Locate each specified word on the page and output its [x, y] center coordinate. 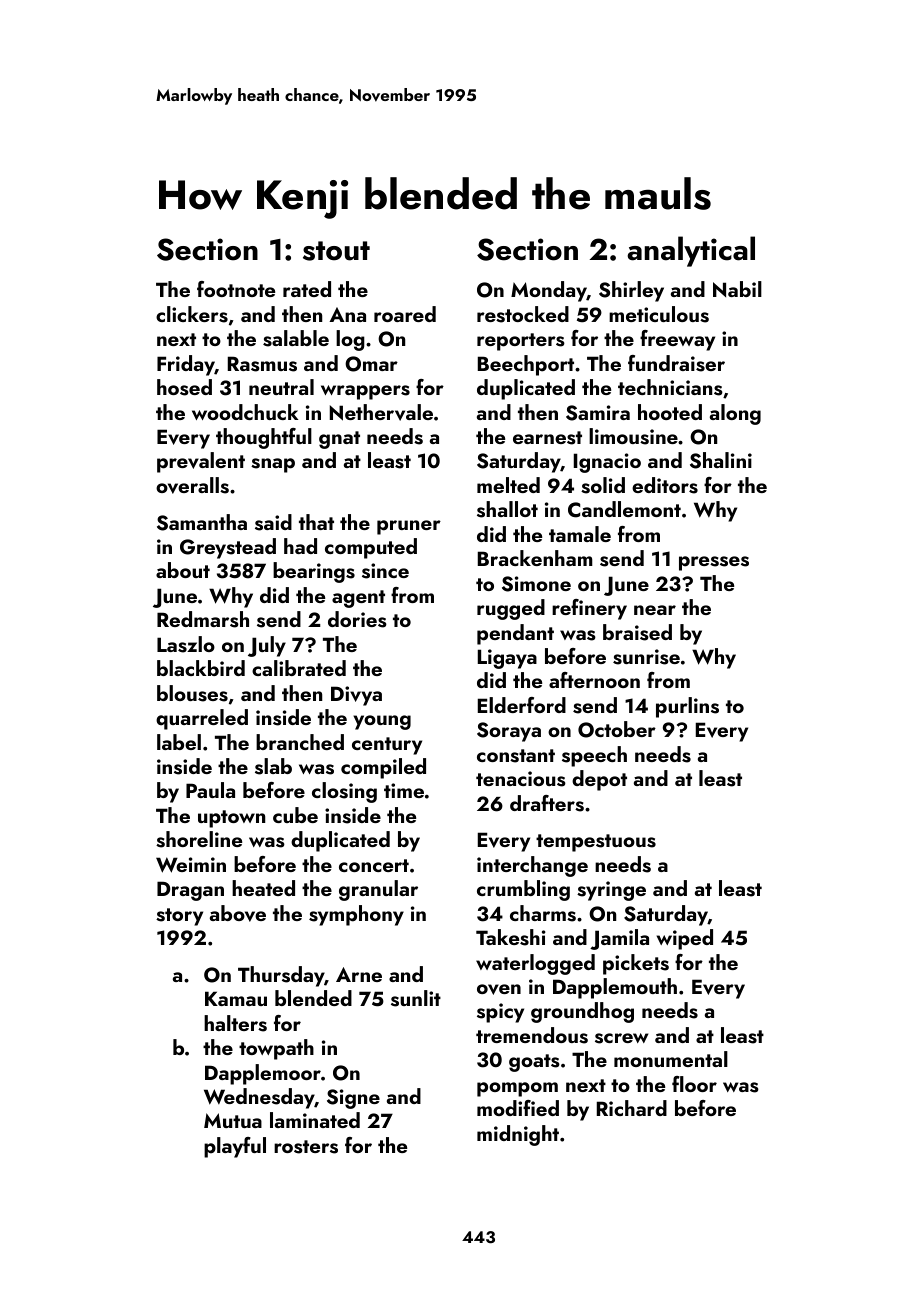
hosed [184, 387]
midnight [518, 1135]
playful [235, 1147]
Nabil [737, 289]
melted [508, 485]
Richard [632, 1108]
